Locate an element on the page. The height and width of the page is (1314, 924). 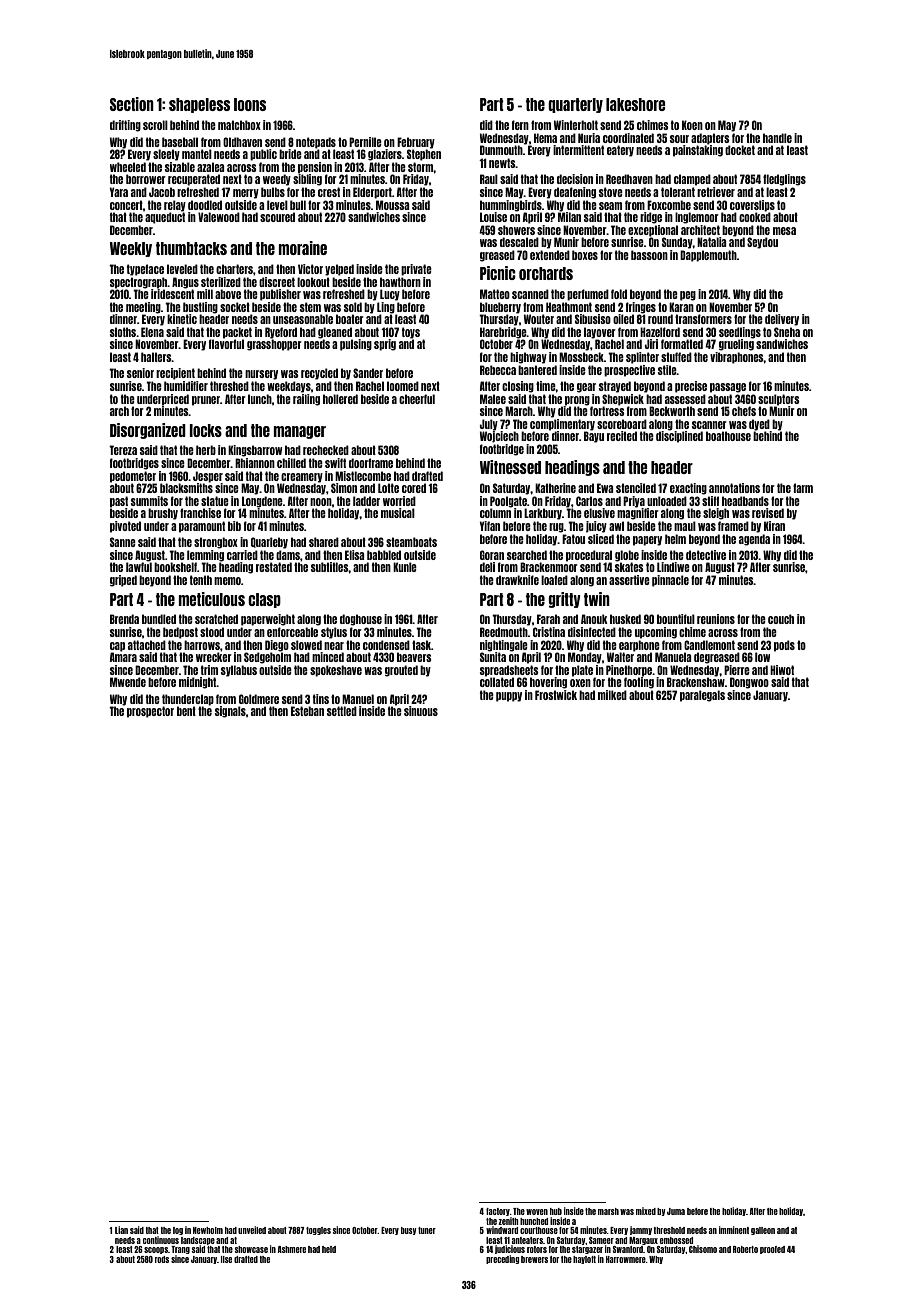
annotations is located at coordinates (734, 488).
